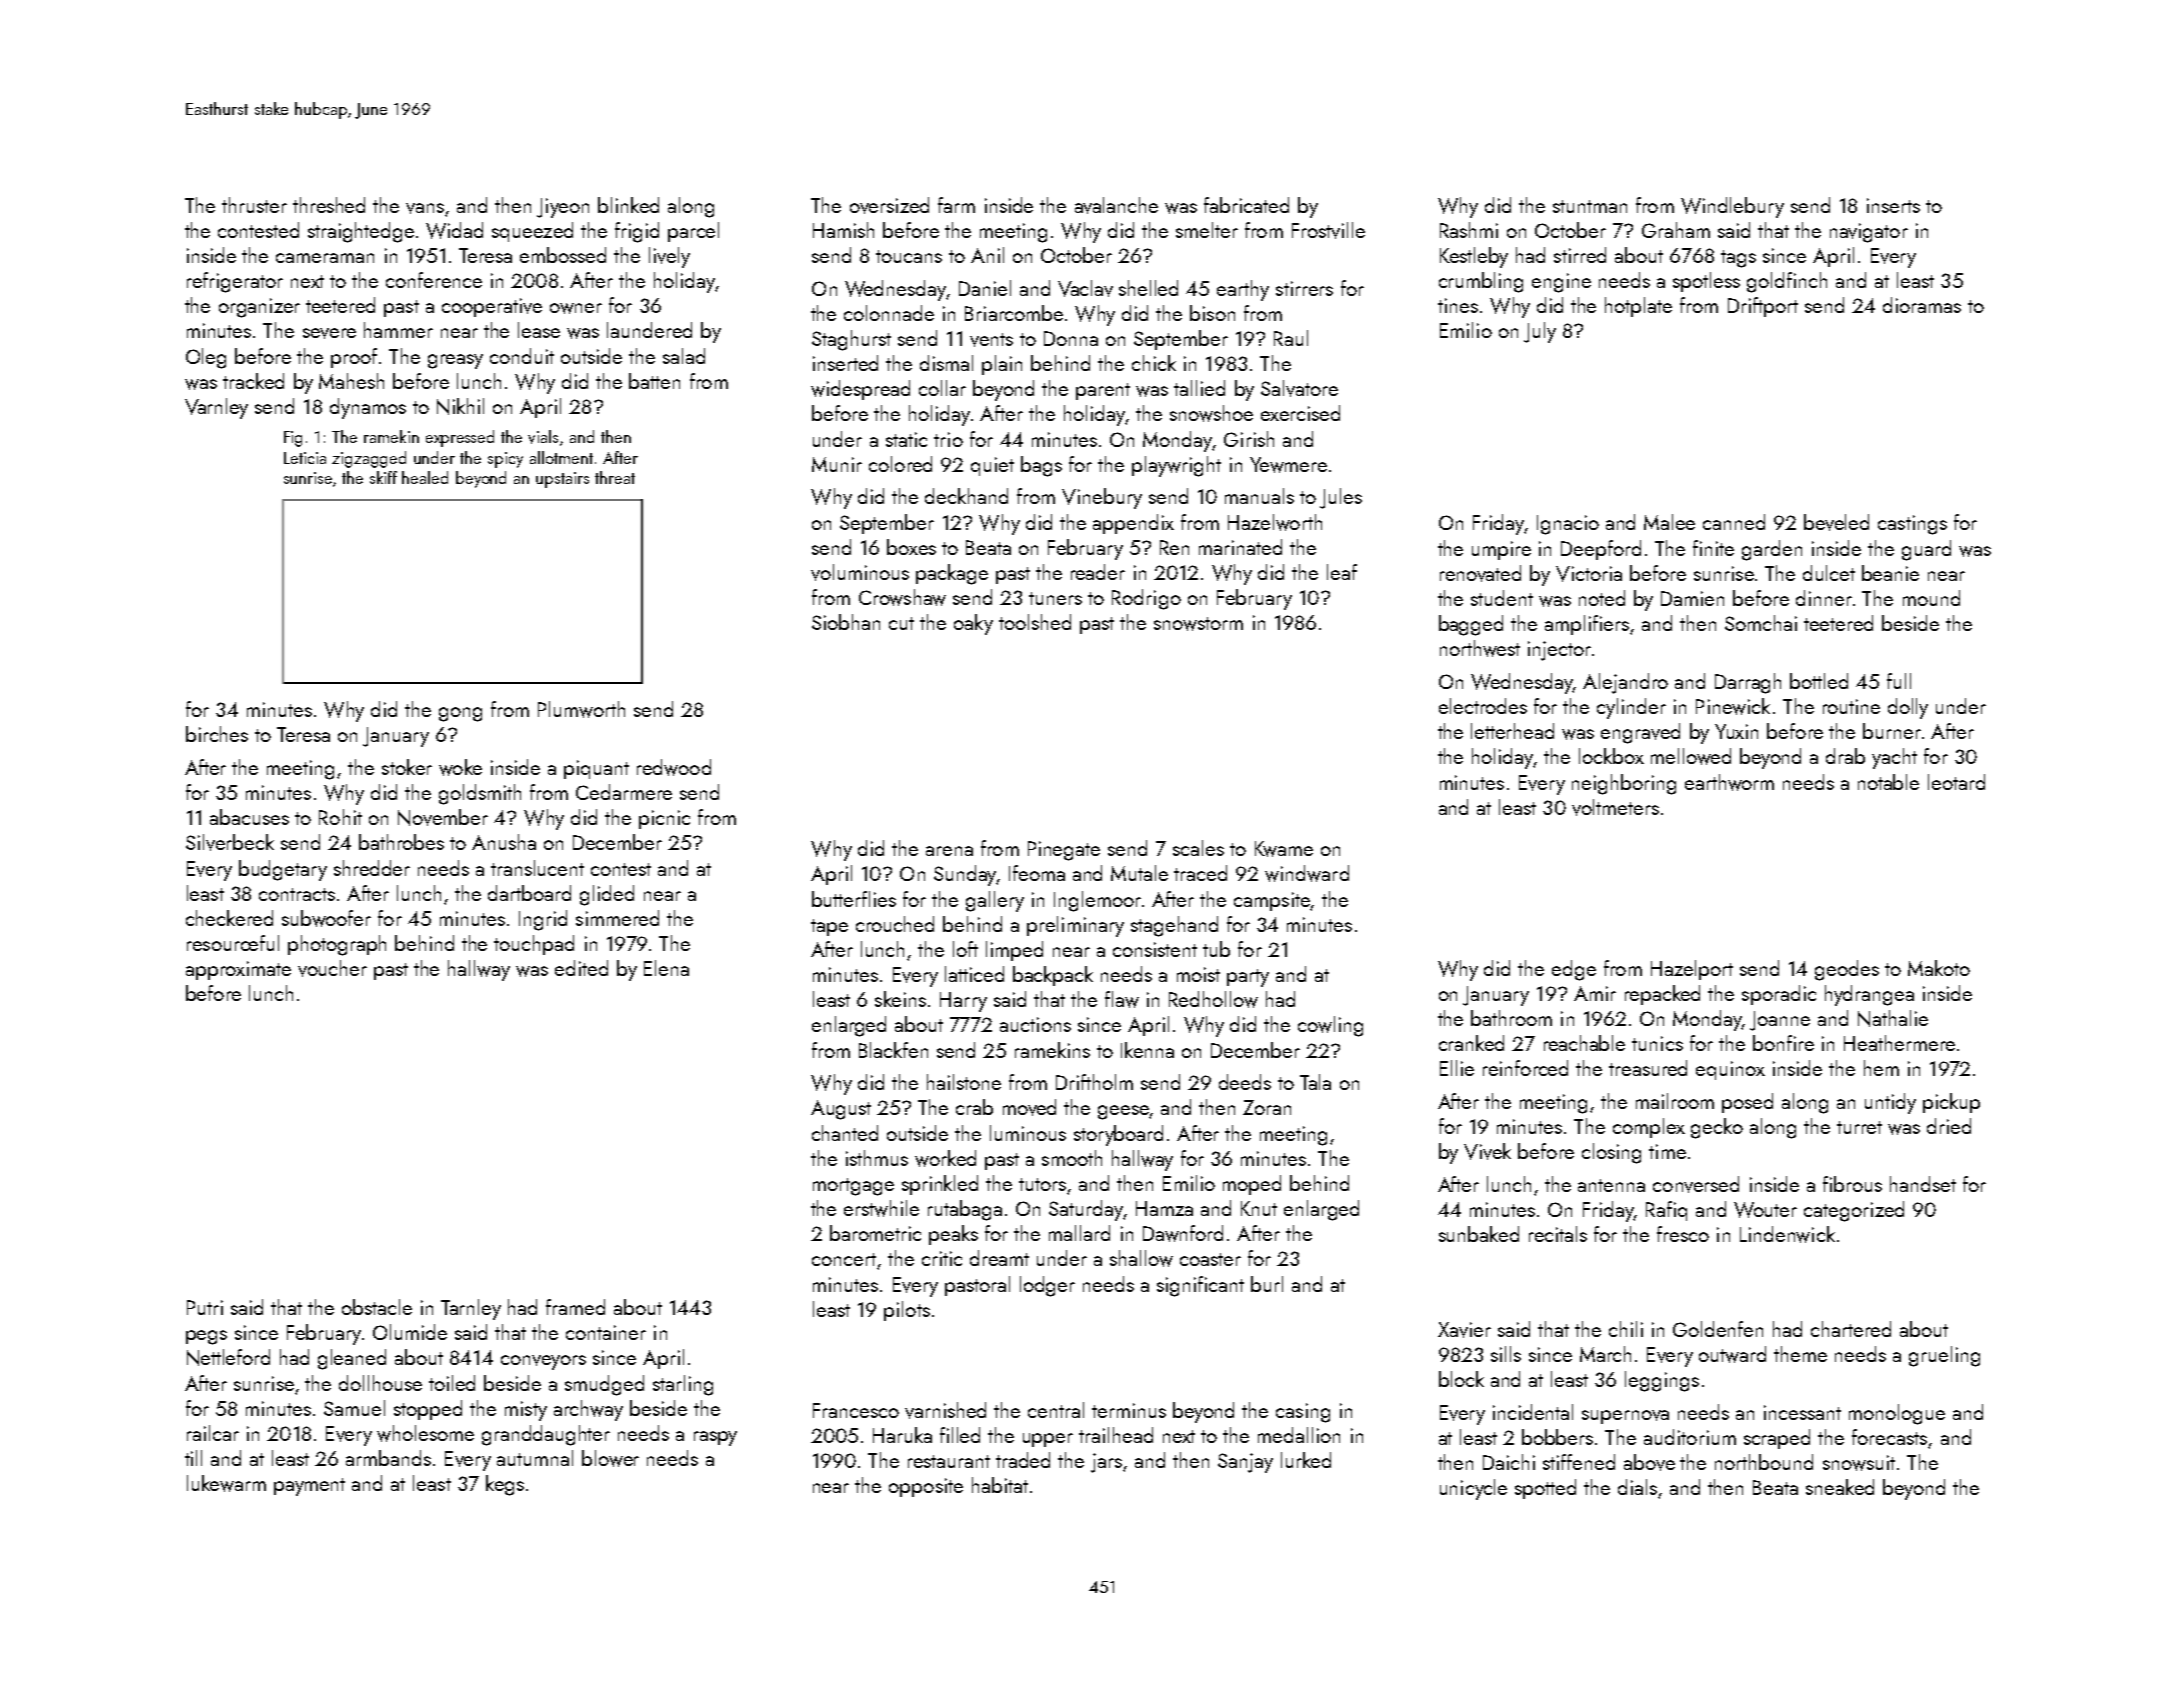 This screenshot has height=1683, width=2178. Describe the element at coordinates (1116, 205) in the screenshot. I see `avalanche` at that location.
